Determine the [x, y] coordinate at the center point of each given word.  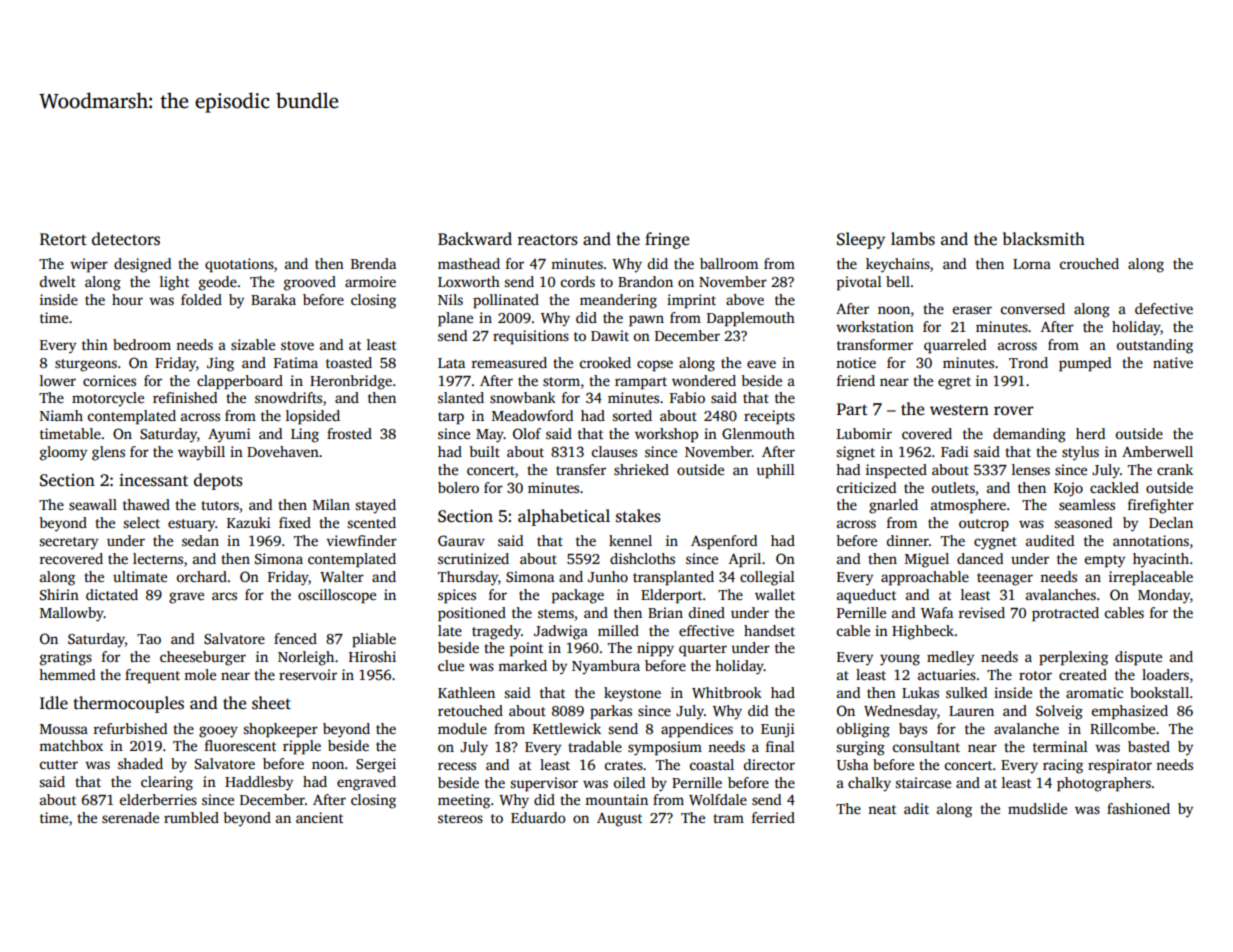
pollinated [506, 301]
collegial [767, 578]
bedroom [142, 344]
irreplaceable [1151, 578]
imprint [691, 301]
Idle [54, 703]
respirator [1120, 766]
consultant [926, 746]
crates [624, 765]
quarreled [955, 346]
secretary [68, 543]
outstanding [1155, 346]
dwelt [58, 281]
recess [457, 766]
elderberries [158, 799]
